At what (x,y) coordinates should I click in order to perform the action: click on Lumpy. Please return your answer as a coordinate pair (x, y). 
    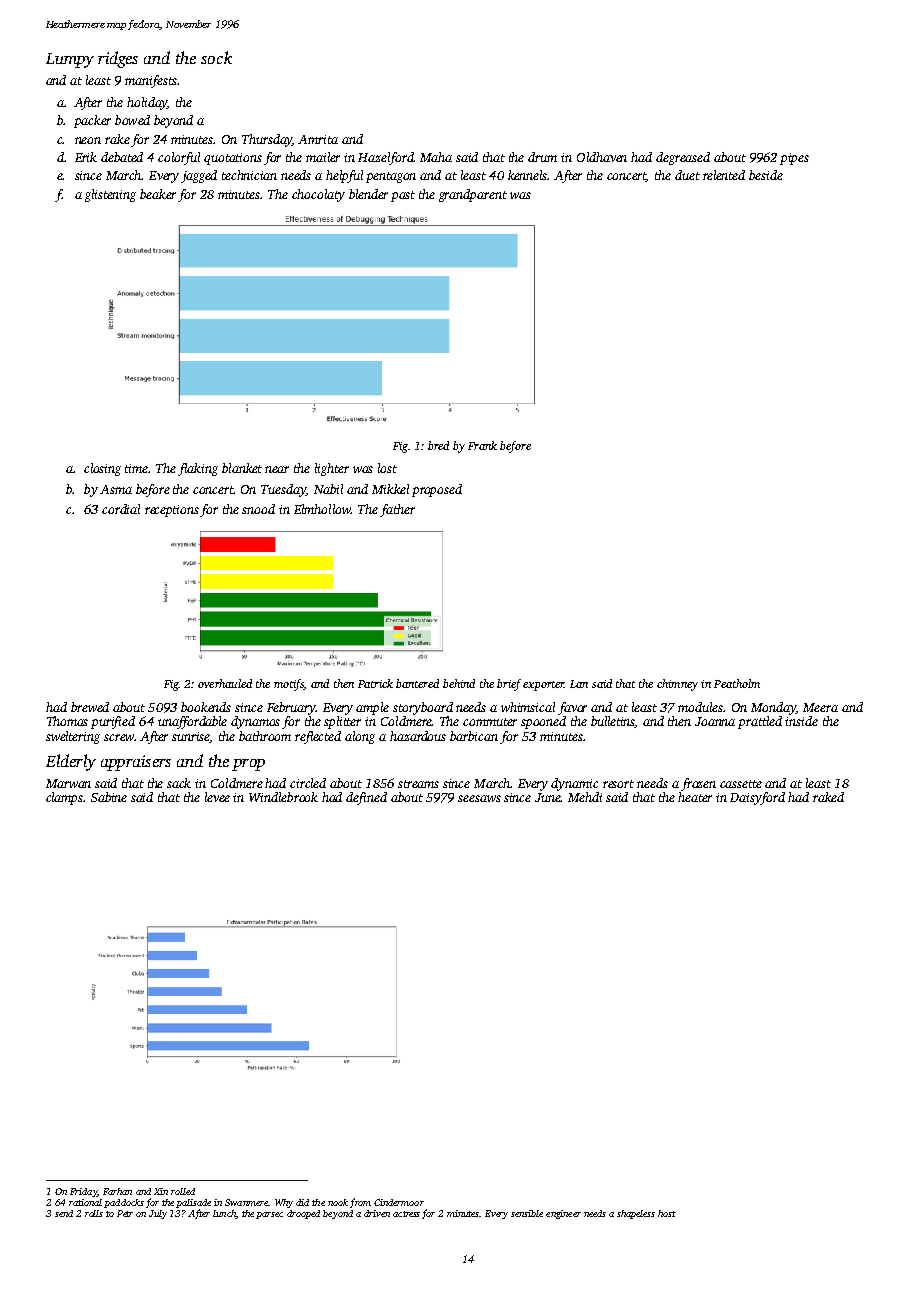
    Looking at the image, I should click on (70, 60).
